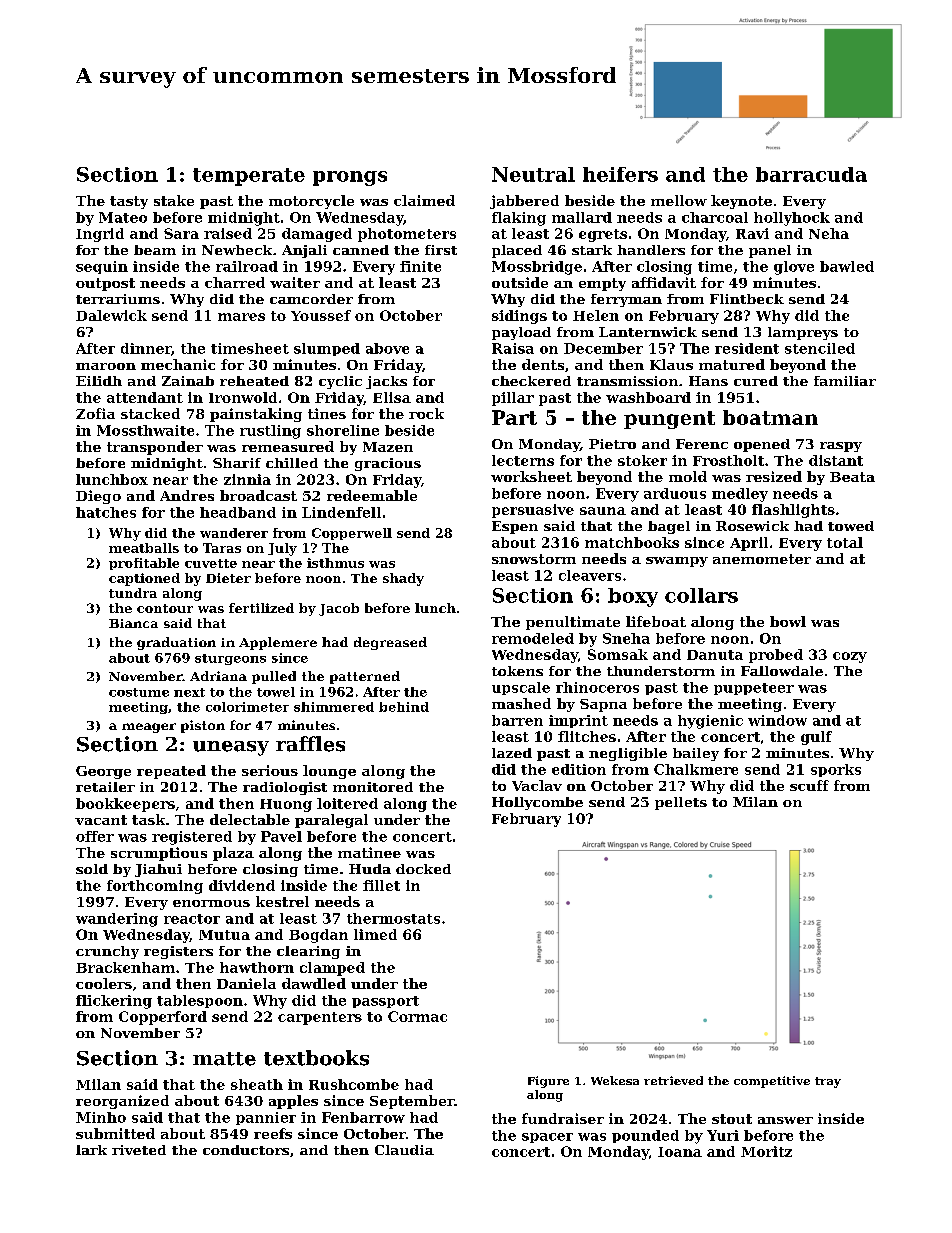 This image has height=1233, width=952. Describe the element at coordinates (122, 1102) in the image. I see `reorganized` at that location.
